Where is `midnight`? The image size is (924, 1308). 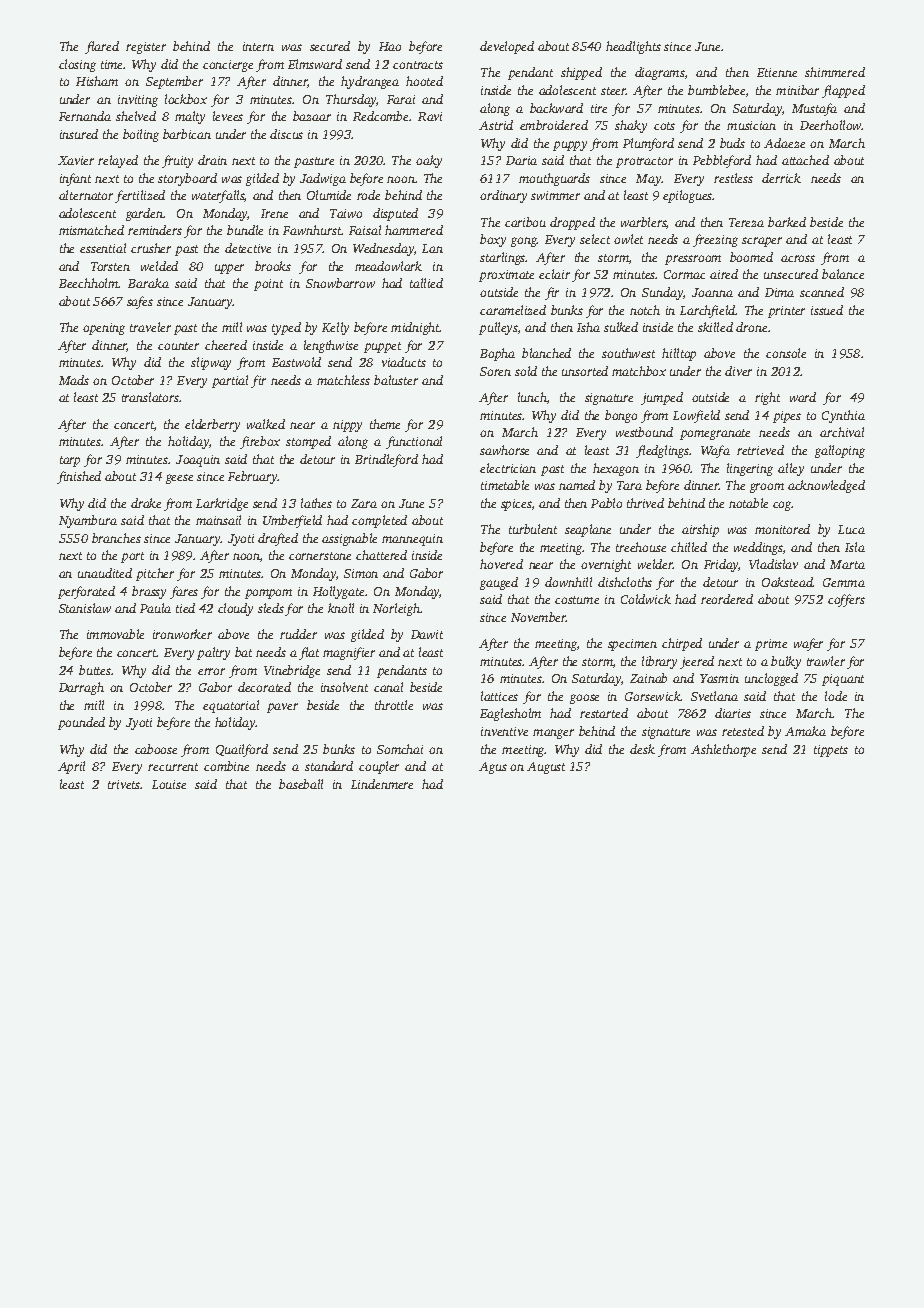
midnight is located at coordinates (415, 328).
